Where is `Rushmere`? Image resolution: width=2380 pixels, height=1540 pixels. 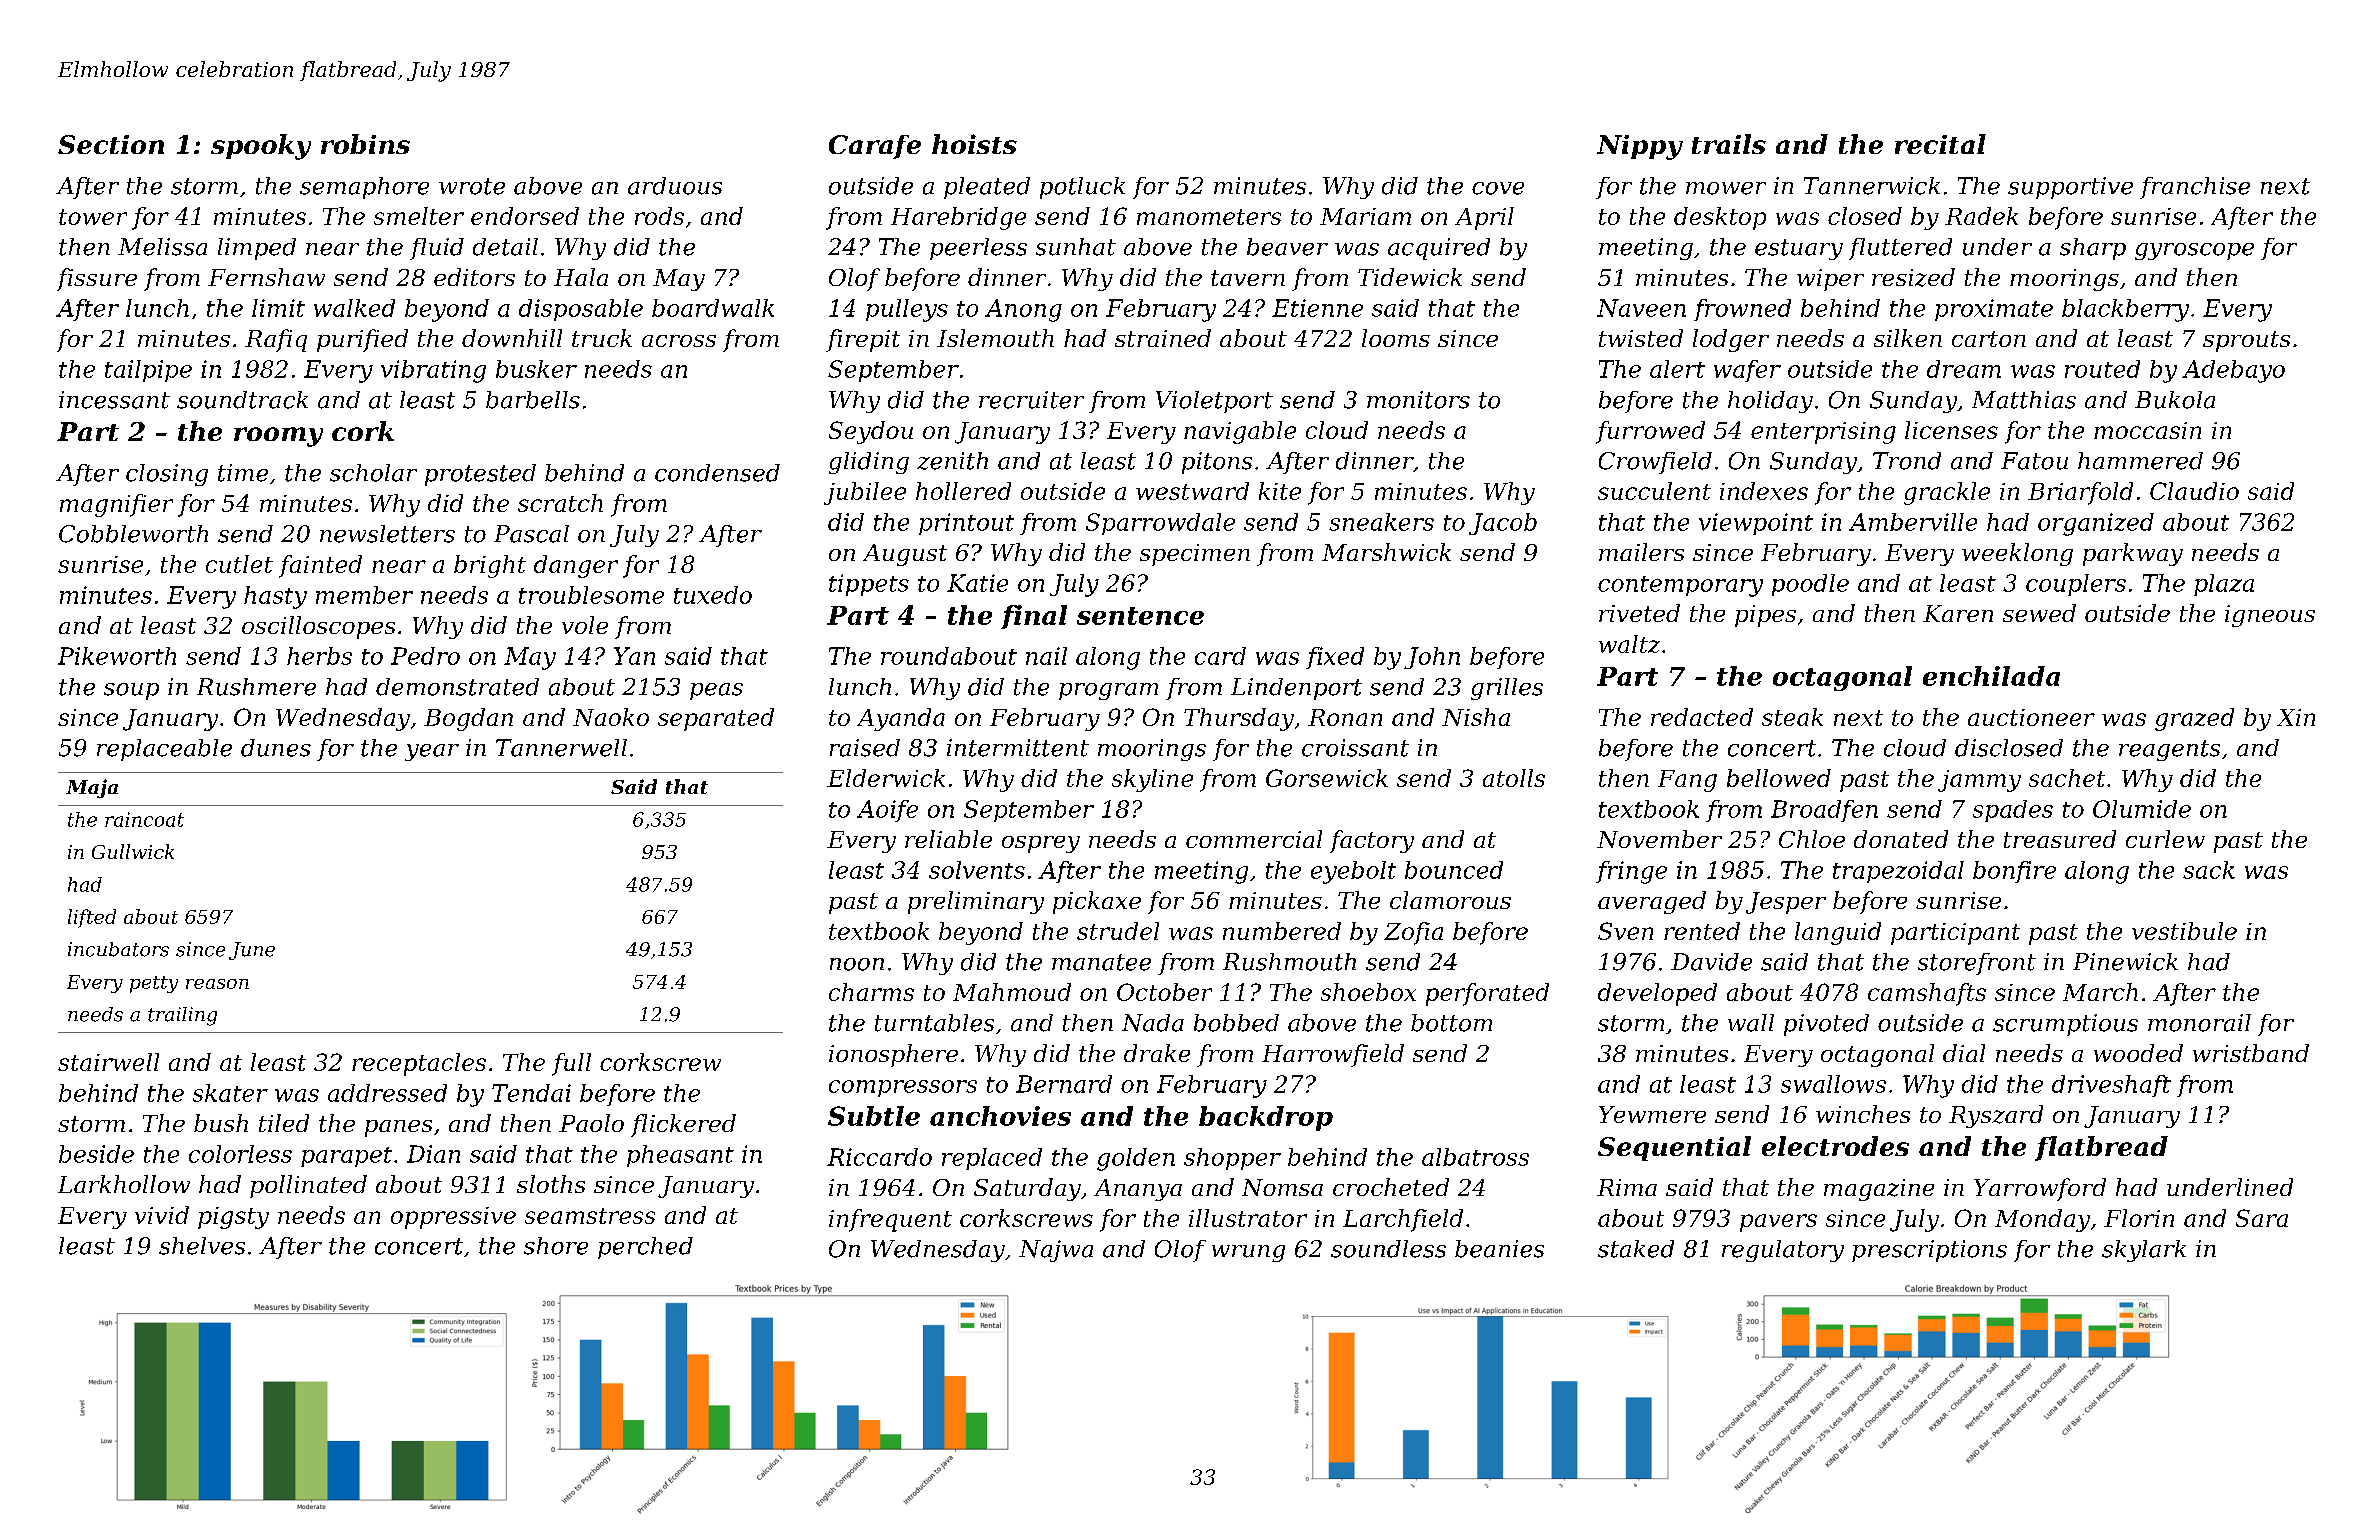 Rushmere is located at coordinates (256, 687).
